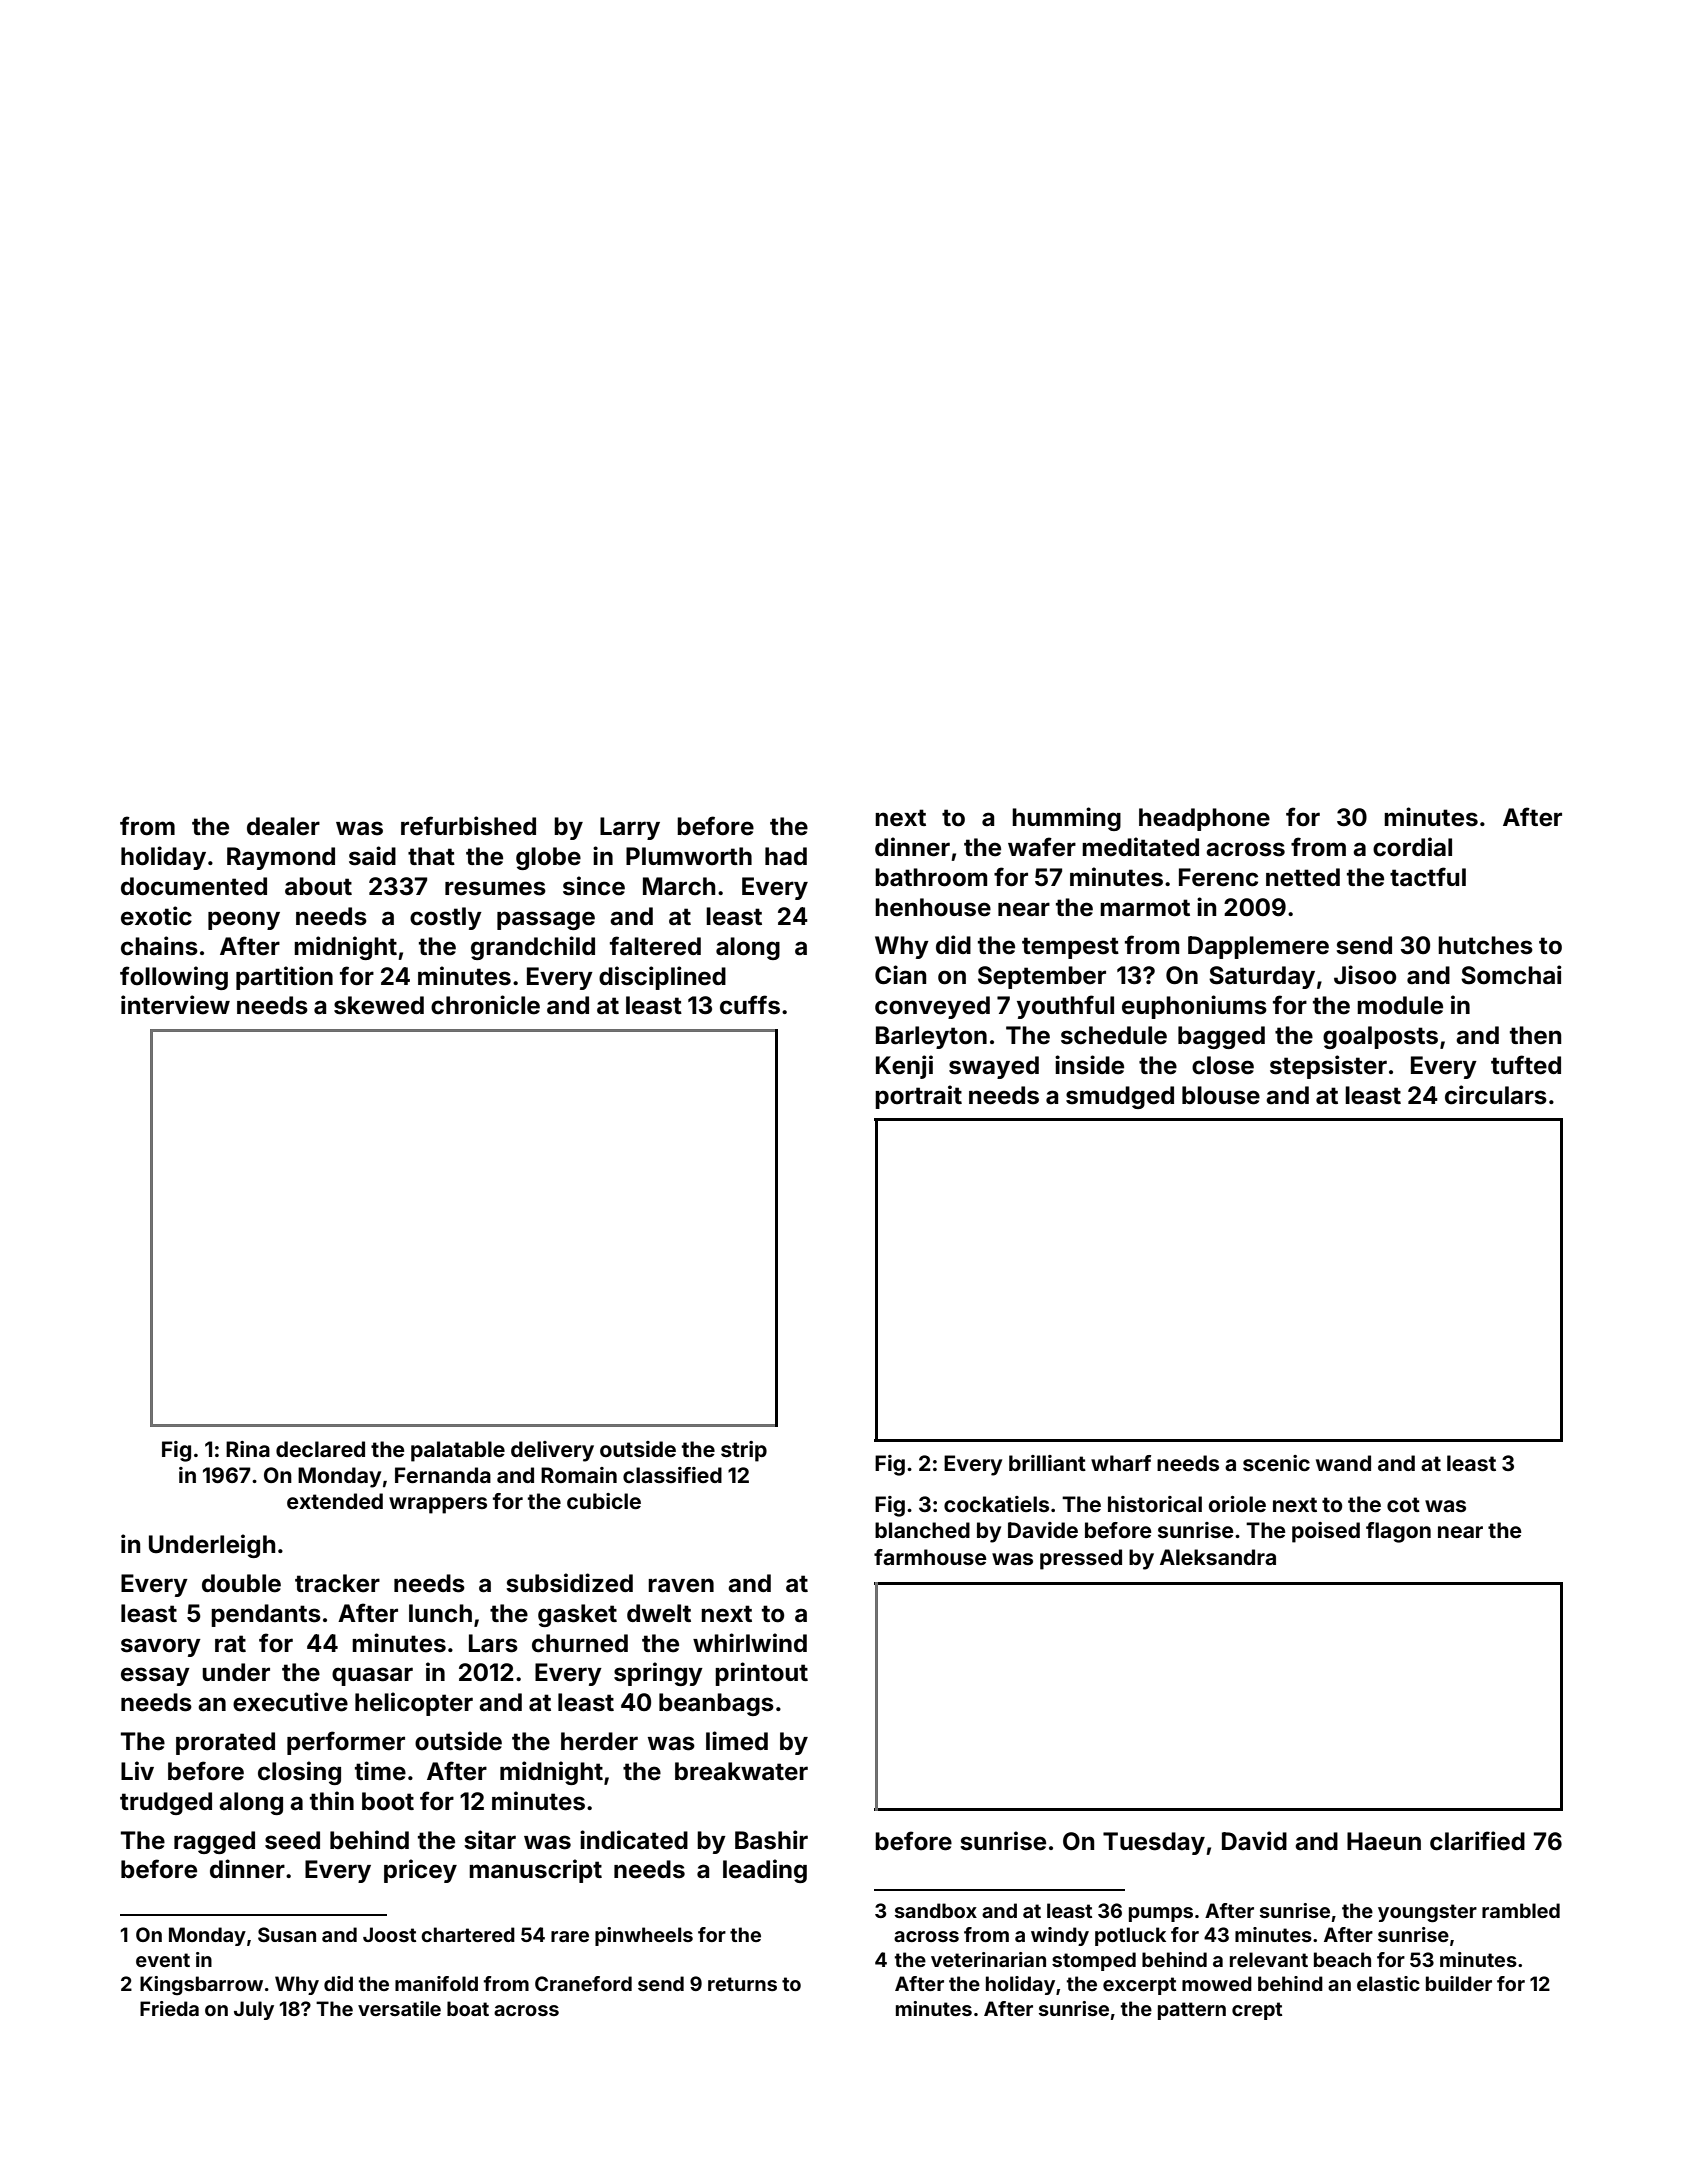 The image size is (1683, 2178). Describe the element at coordinates (1428, 877) in the screenshot. I see `tactful` at that location.
